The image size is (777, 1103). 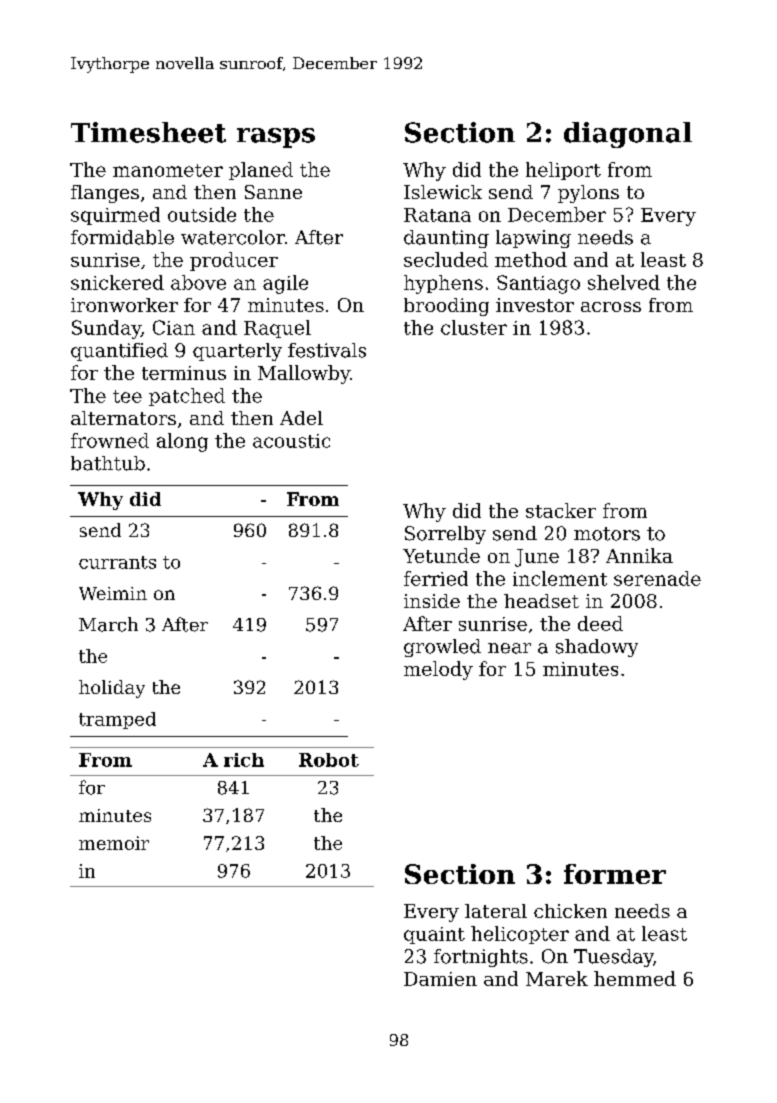 I want to click on festivals, so click(x=327, y=350).
